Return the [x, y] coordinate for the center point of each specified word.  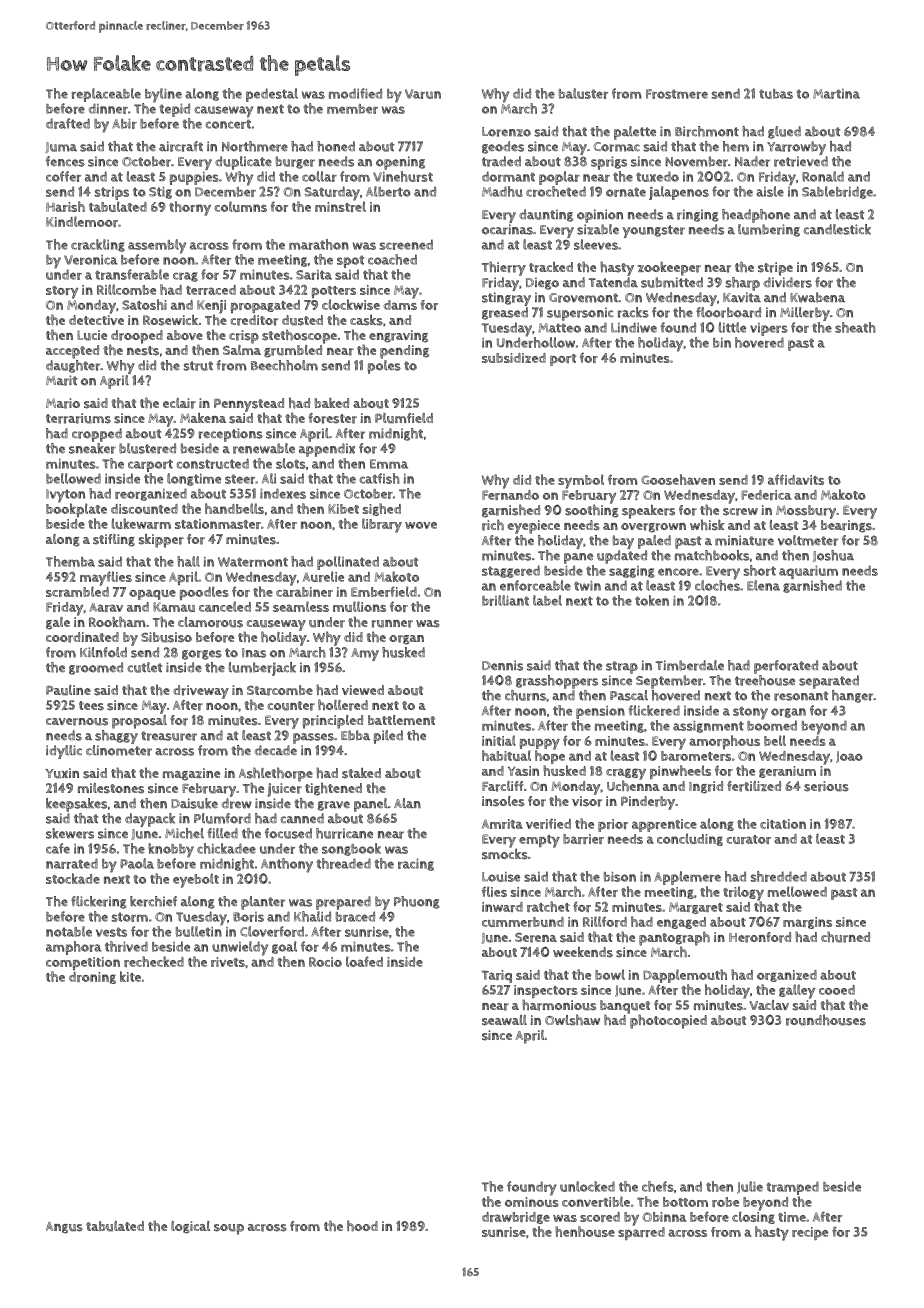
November [696, 161]
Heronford [760, 937]
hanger [852, 696]
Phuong [417, 902]
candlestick [837, 229]
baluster [583, 93]
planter [263, 903]
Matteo [559, 328]
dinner [108, 108]
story [62, 292]
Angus [64, 1228]
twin [587, 585]
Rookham [117, 622]
